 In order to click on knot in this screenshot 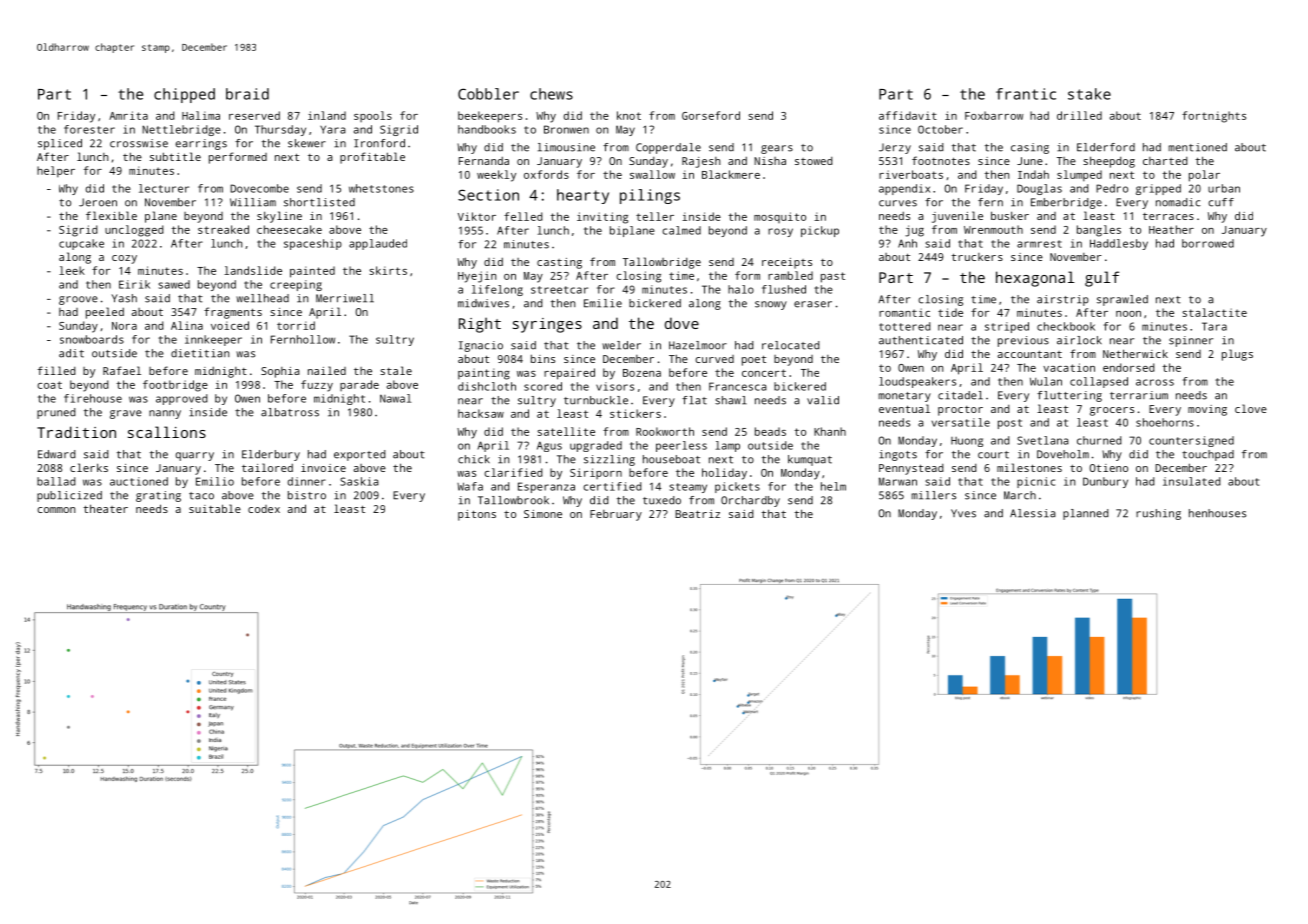, I will do `click(629, 115)`.
